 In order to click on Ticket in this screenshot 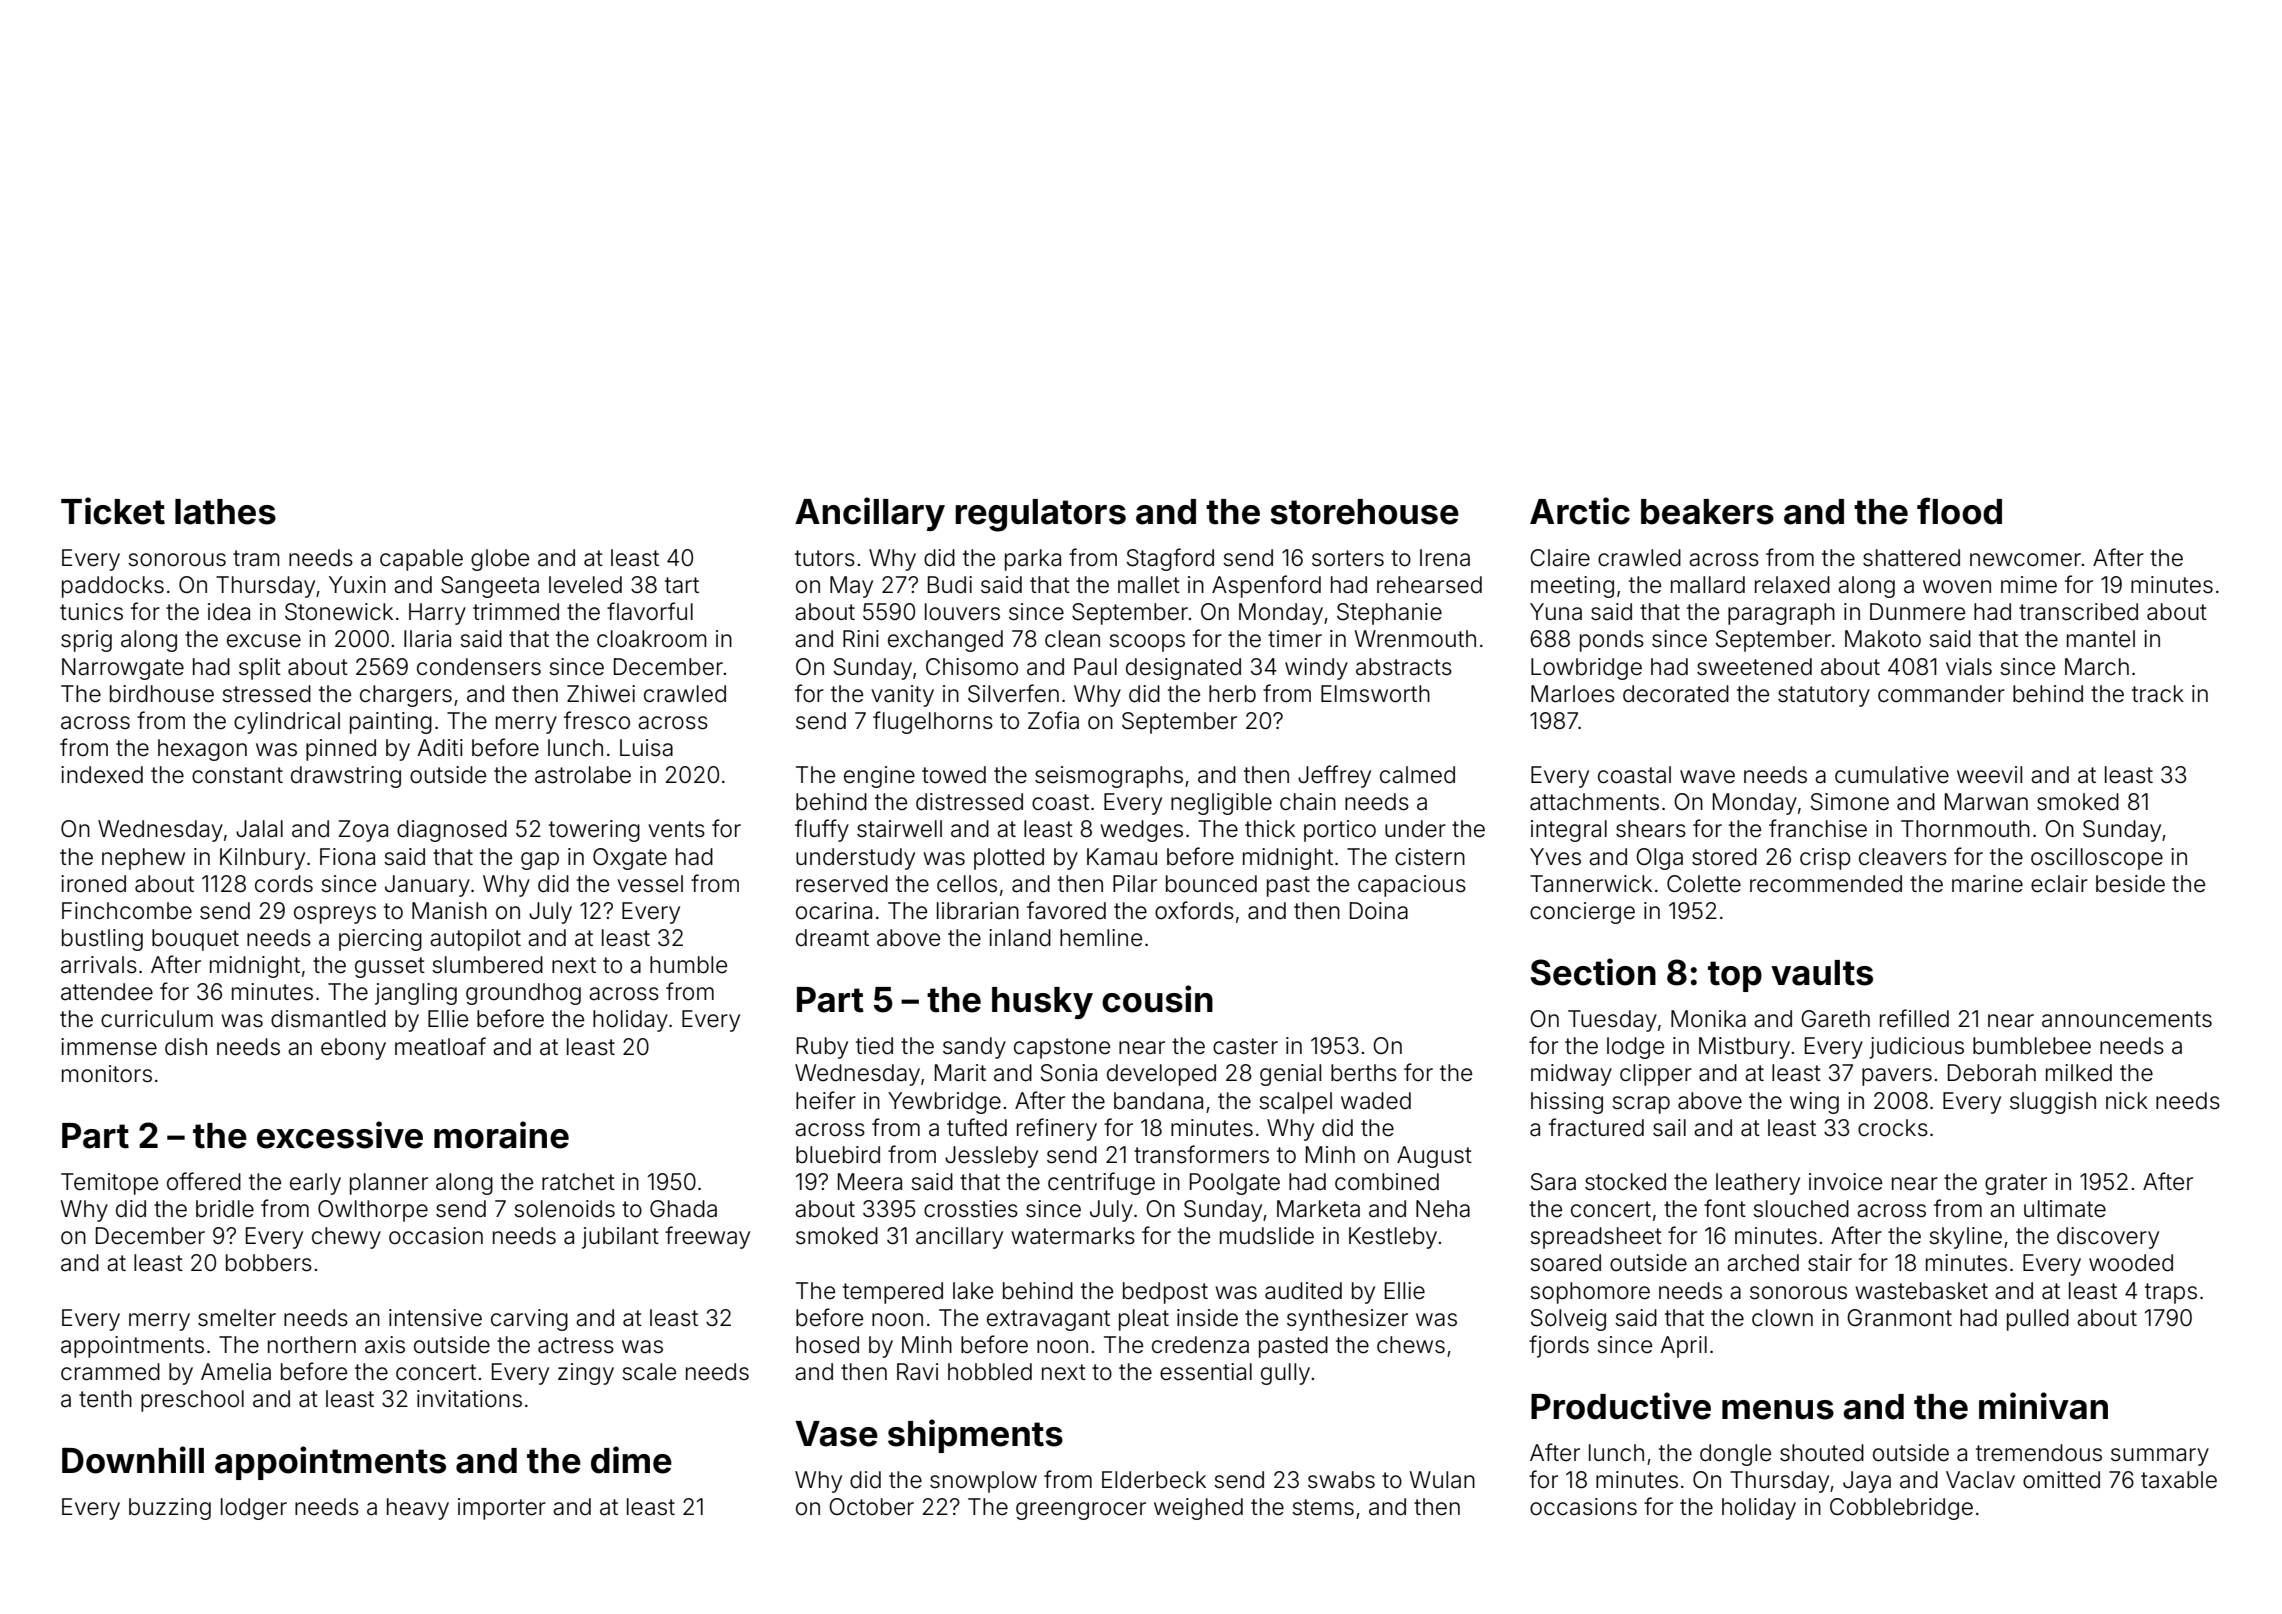, I will do `click(113, 511)`.
